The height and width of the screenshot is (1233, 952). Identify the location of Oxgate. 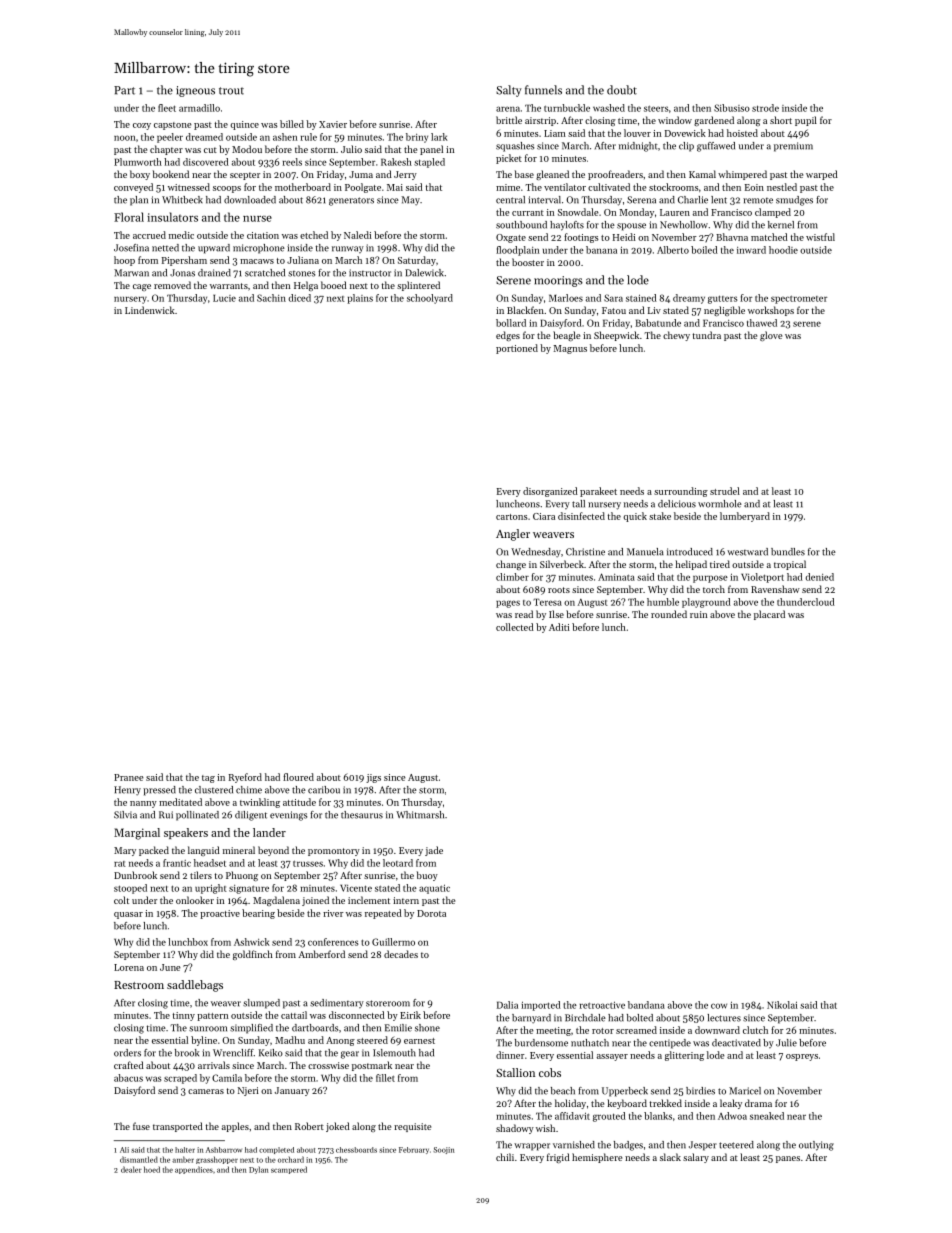
(511, 238).
